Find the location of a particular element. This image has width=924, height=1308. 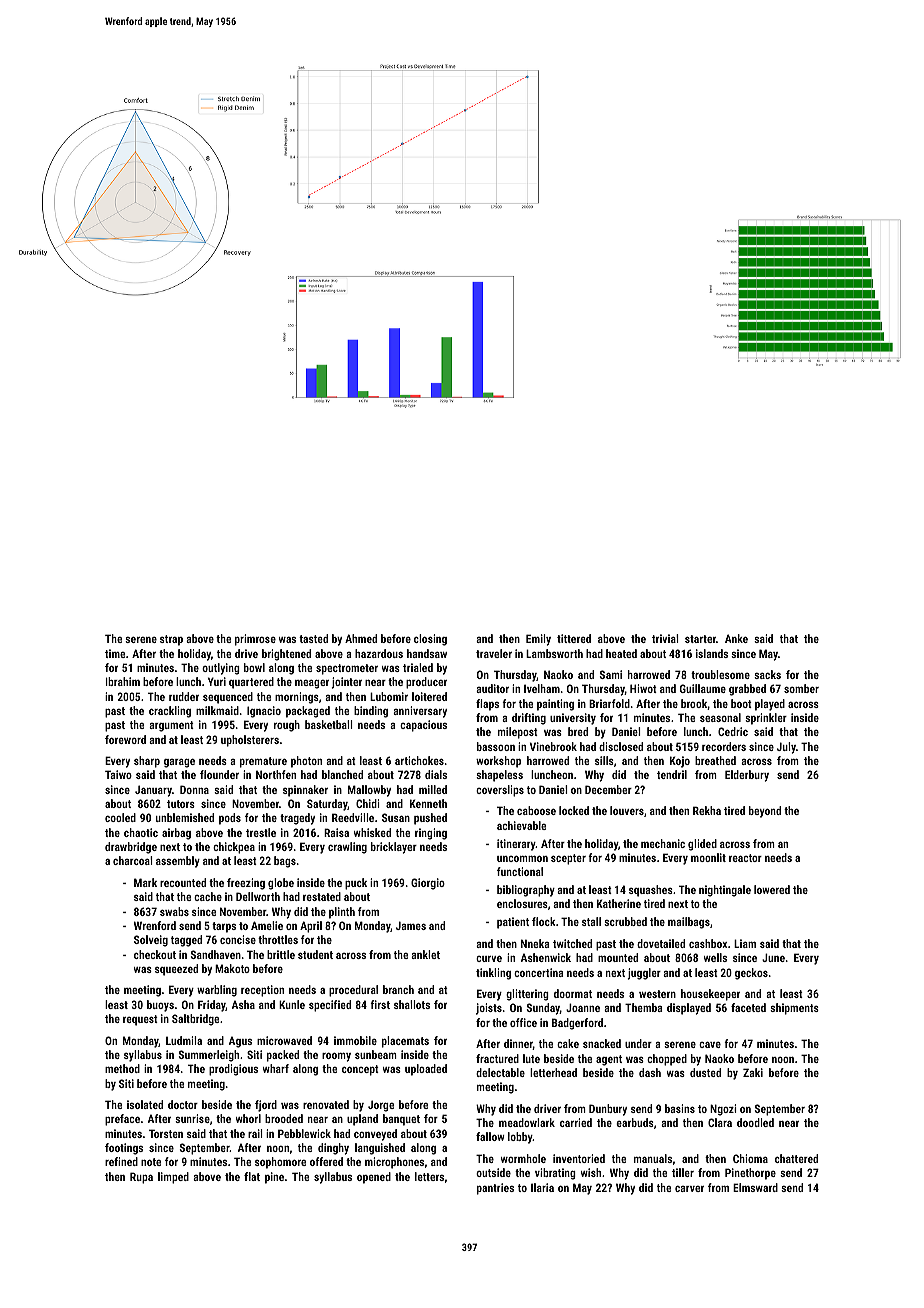

binding is located at coordinates (371, 712).
